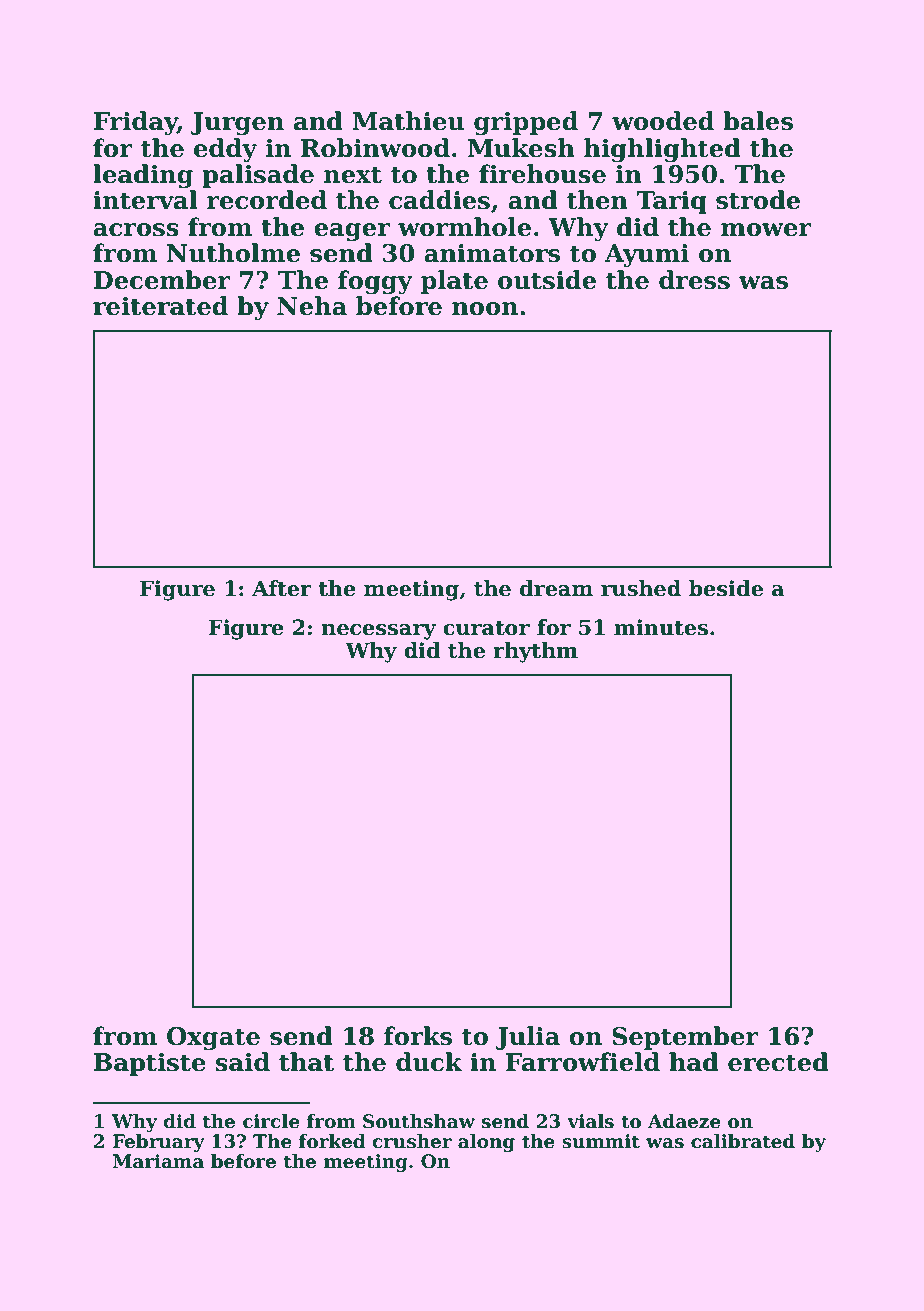  What do you see at coordinates (486, 1143) in the screenshot?
I see `along` at bounding box center [486, 1143].
